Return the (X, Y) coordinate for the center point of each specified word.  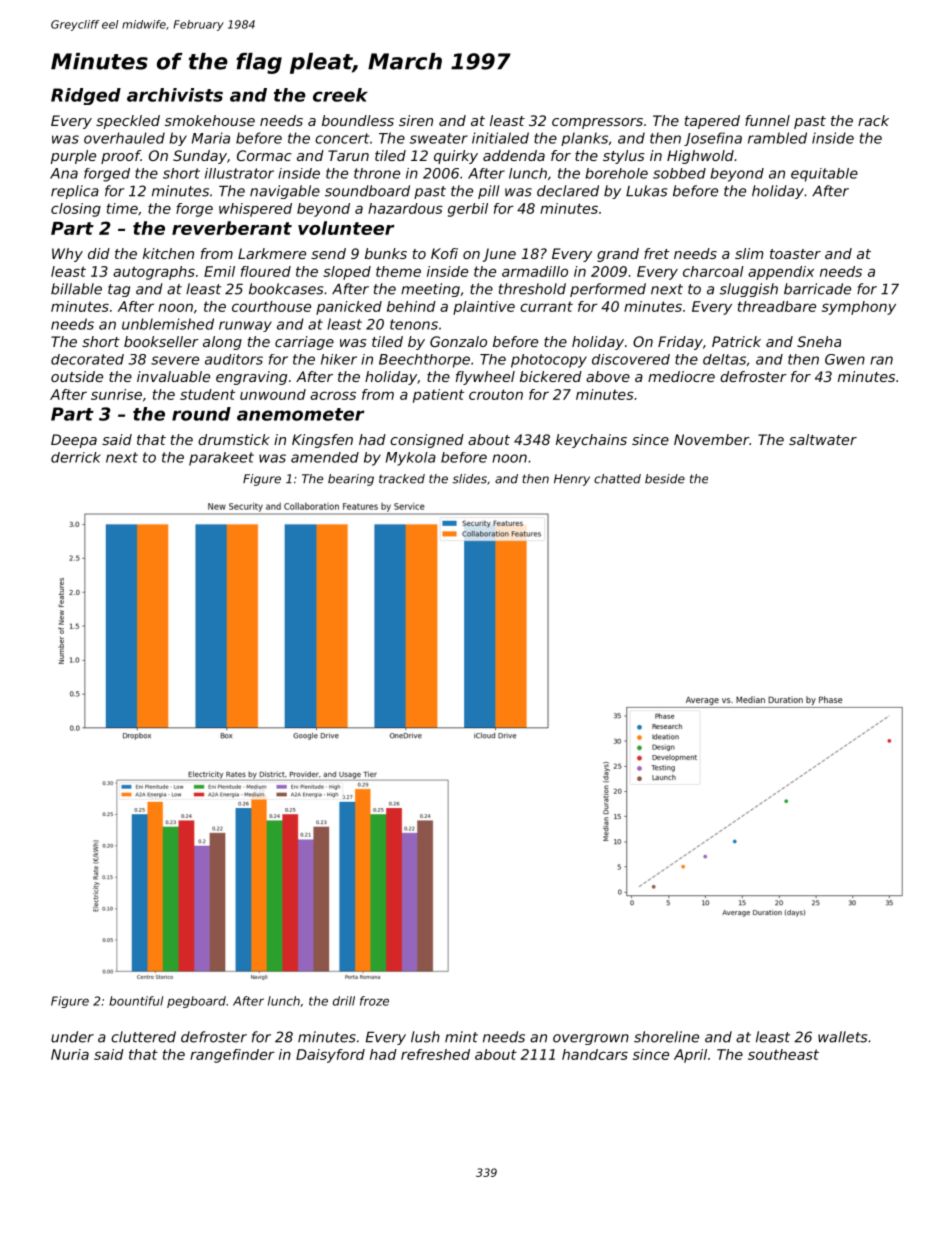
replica (75, 192)
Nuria (70, 1054)
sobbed (679, 173)
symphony (859, 308)
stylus (624, 157)
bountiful (136, 1001)
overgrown (591, 1039)
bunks (386, 253)
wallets (842, 1037)
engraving (251, 378)
